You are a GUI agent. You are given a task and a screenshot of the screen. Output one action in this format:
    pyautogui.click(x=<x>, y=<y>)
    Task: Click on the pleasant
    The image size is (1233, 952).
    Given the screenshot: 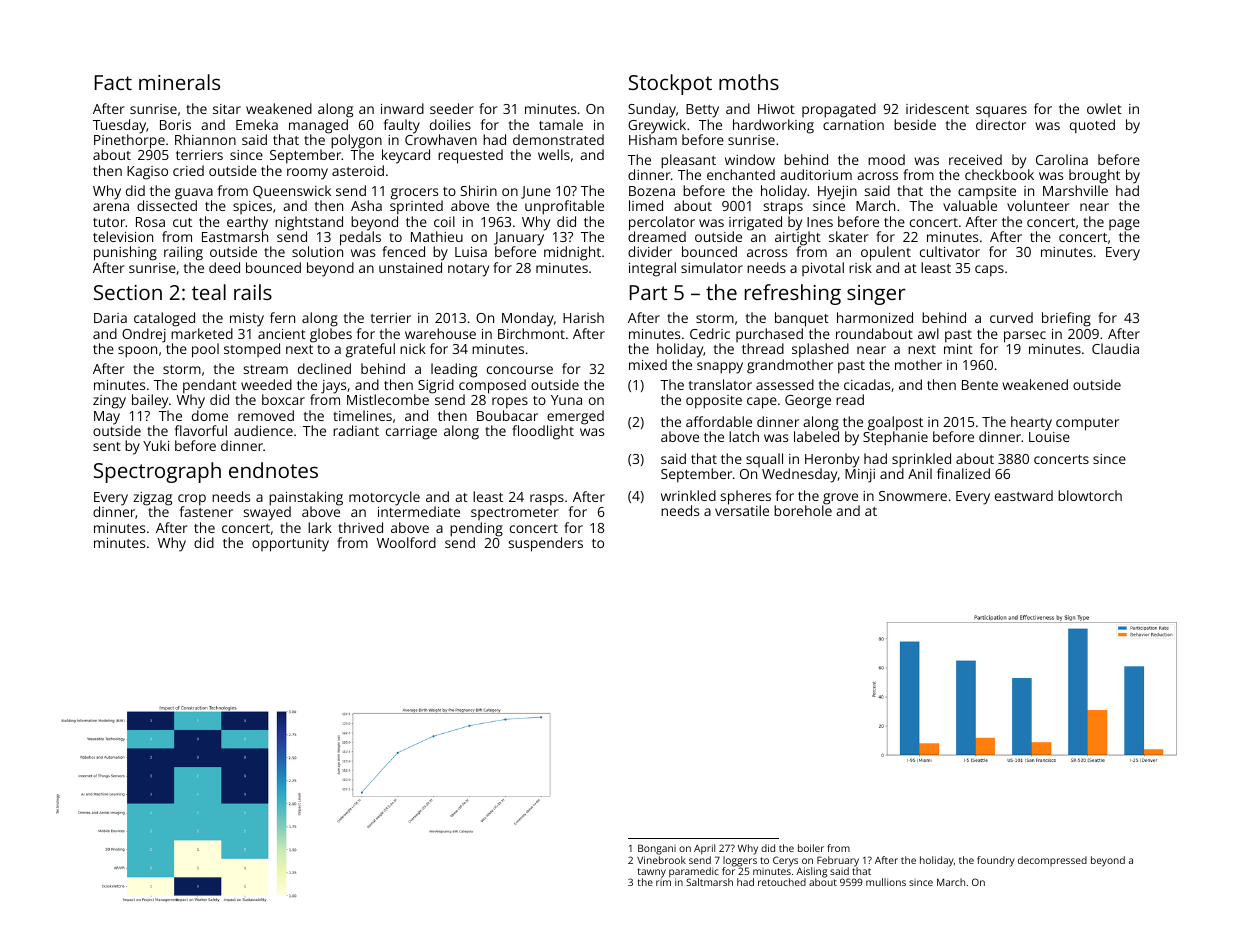 What is the action you would take?
    pyautogui.click(x=688, y=162)
